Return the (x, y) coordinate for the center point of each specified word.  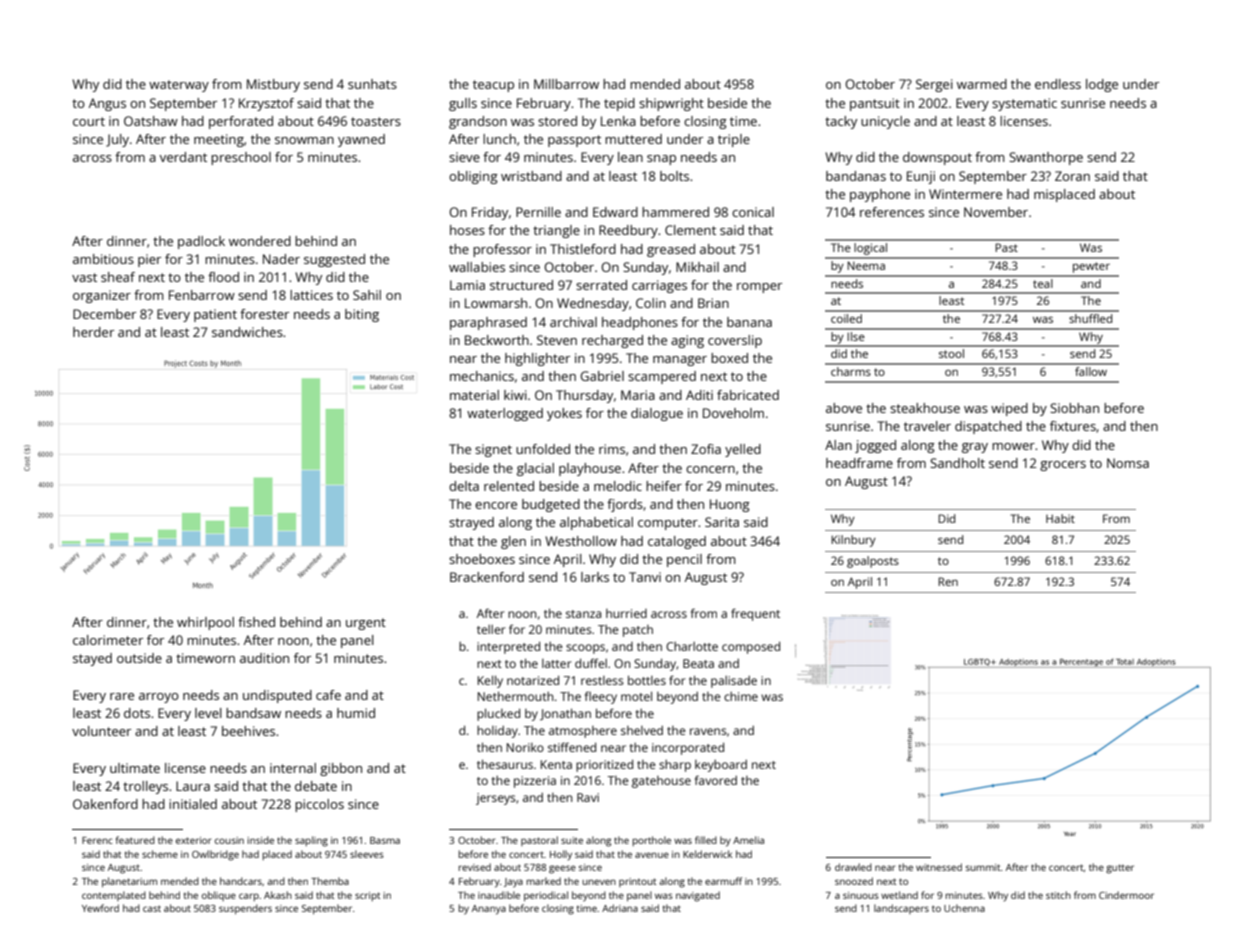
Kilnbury (853, 541)
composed (751, 647)
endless (1058, 84)
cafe (328, 695)
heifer (664, 486)
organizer (102, 296)
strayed (471, 523)
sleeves (367, 854)
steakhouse (925, 408)
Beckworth (497, 340)
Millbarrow (566, 84)
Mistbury (273, 85)
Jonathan (565, 714)
